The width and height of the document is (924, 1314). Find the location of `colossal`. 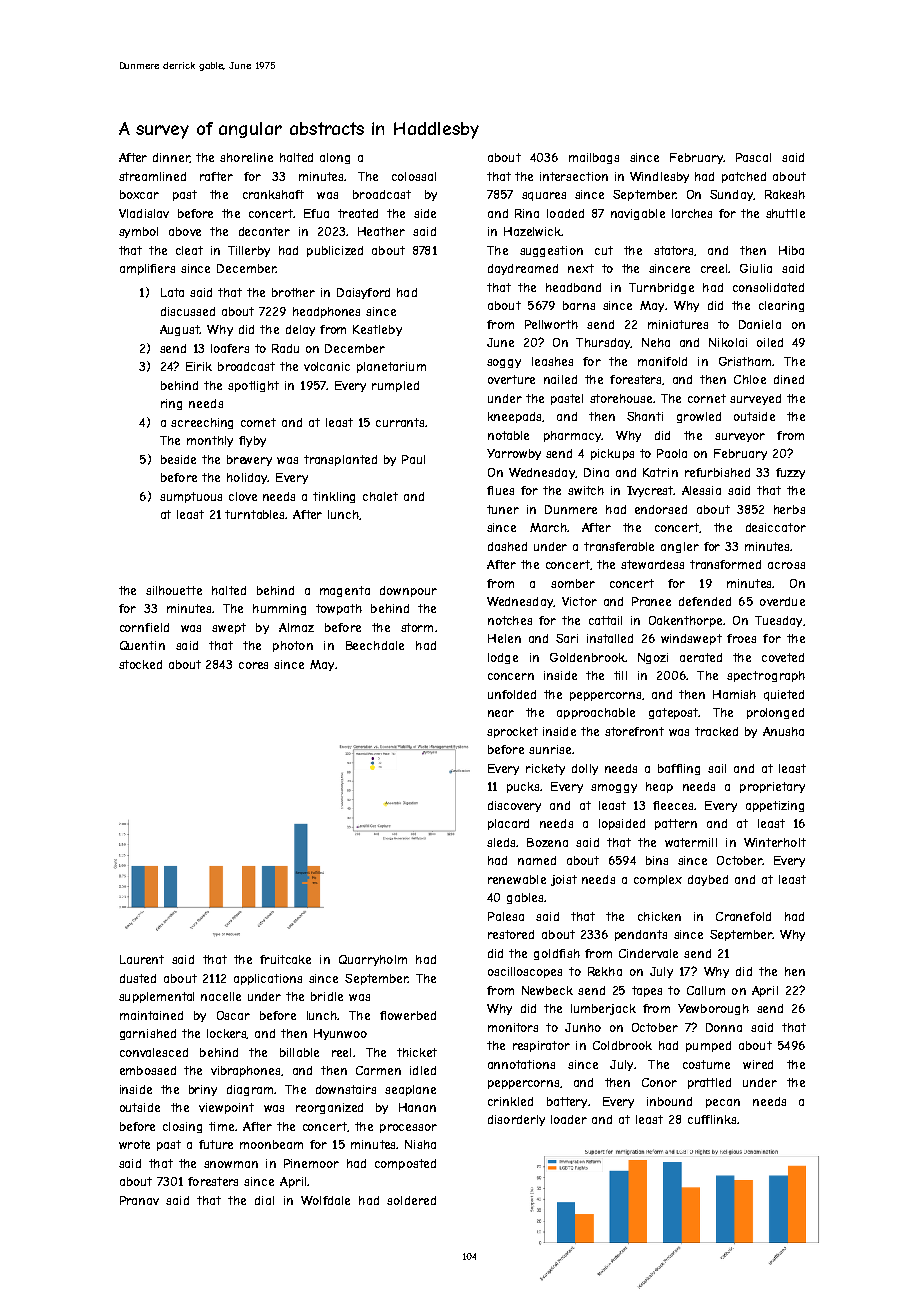

colossal is located at coordinates (414, 176).
